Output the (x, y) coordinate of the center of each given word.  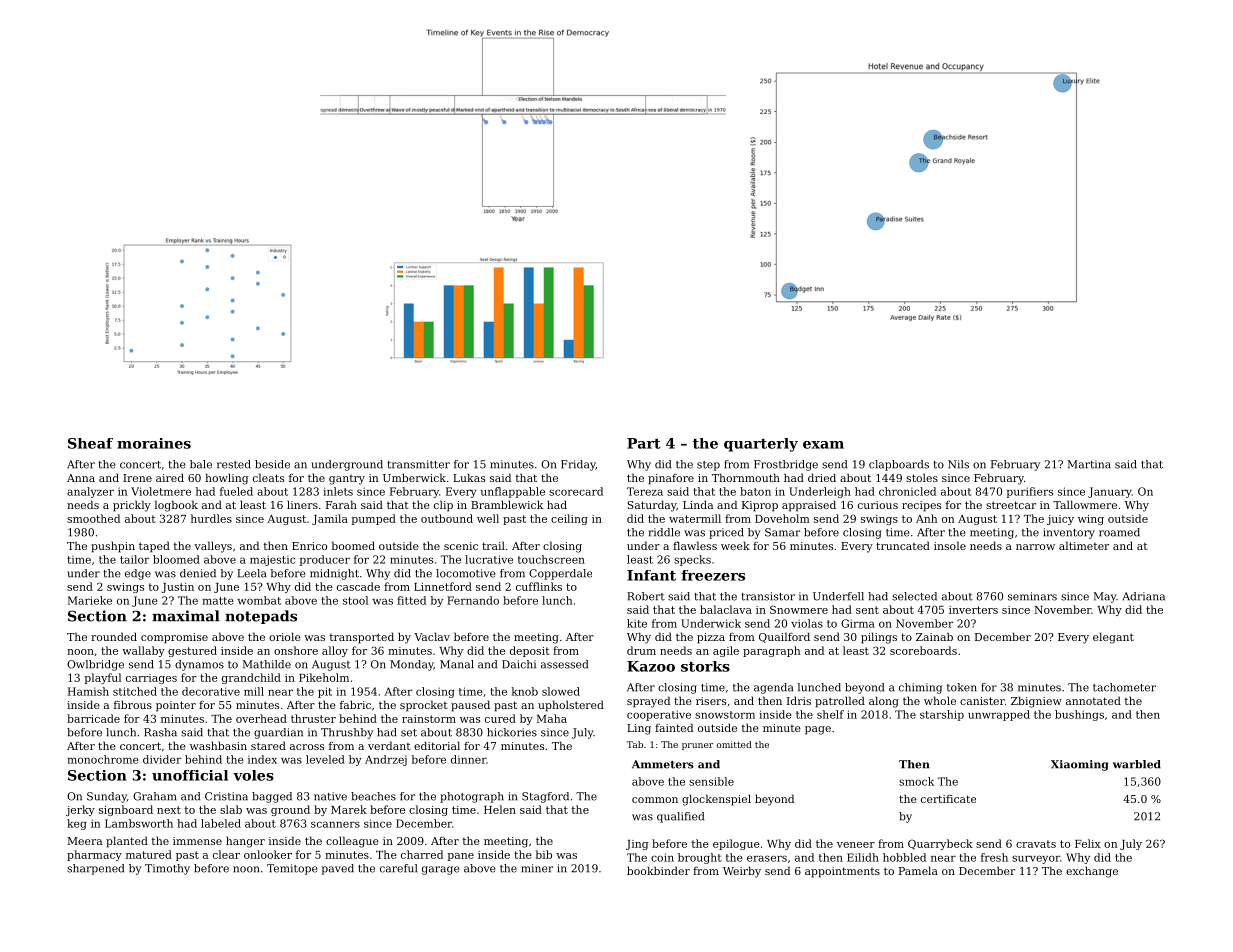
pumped (373, 519)
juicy (1060, 520)
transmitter (418, 464)
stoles (922, 477)
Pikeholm (324, 677)
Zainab (934, 636)
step (708, 466)
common (655, 800)
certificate (948, 799)
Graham (154, 796)
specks (692, 560)
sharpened (95, 869)
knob (524, 691)
